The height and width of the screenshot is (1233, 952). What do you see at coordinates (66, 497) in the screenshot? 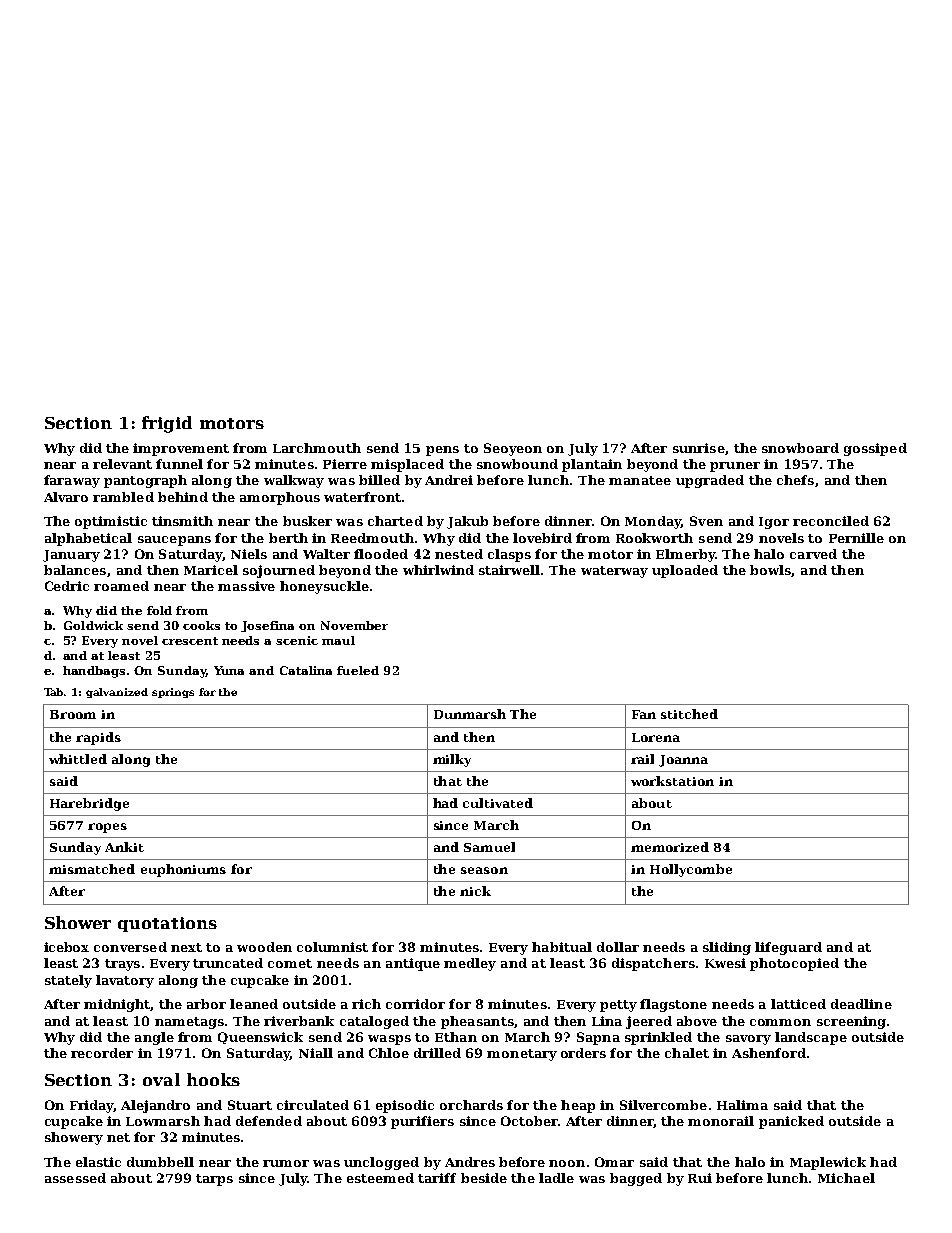
I see `Alvaro` at bounding box center [66, 497].
